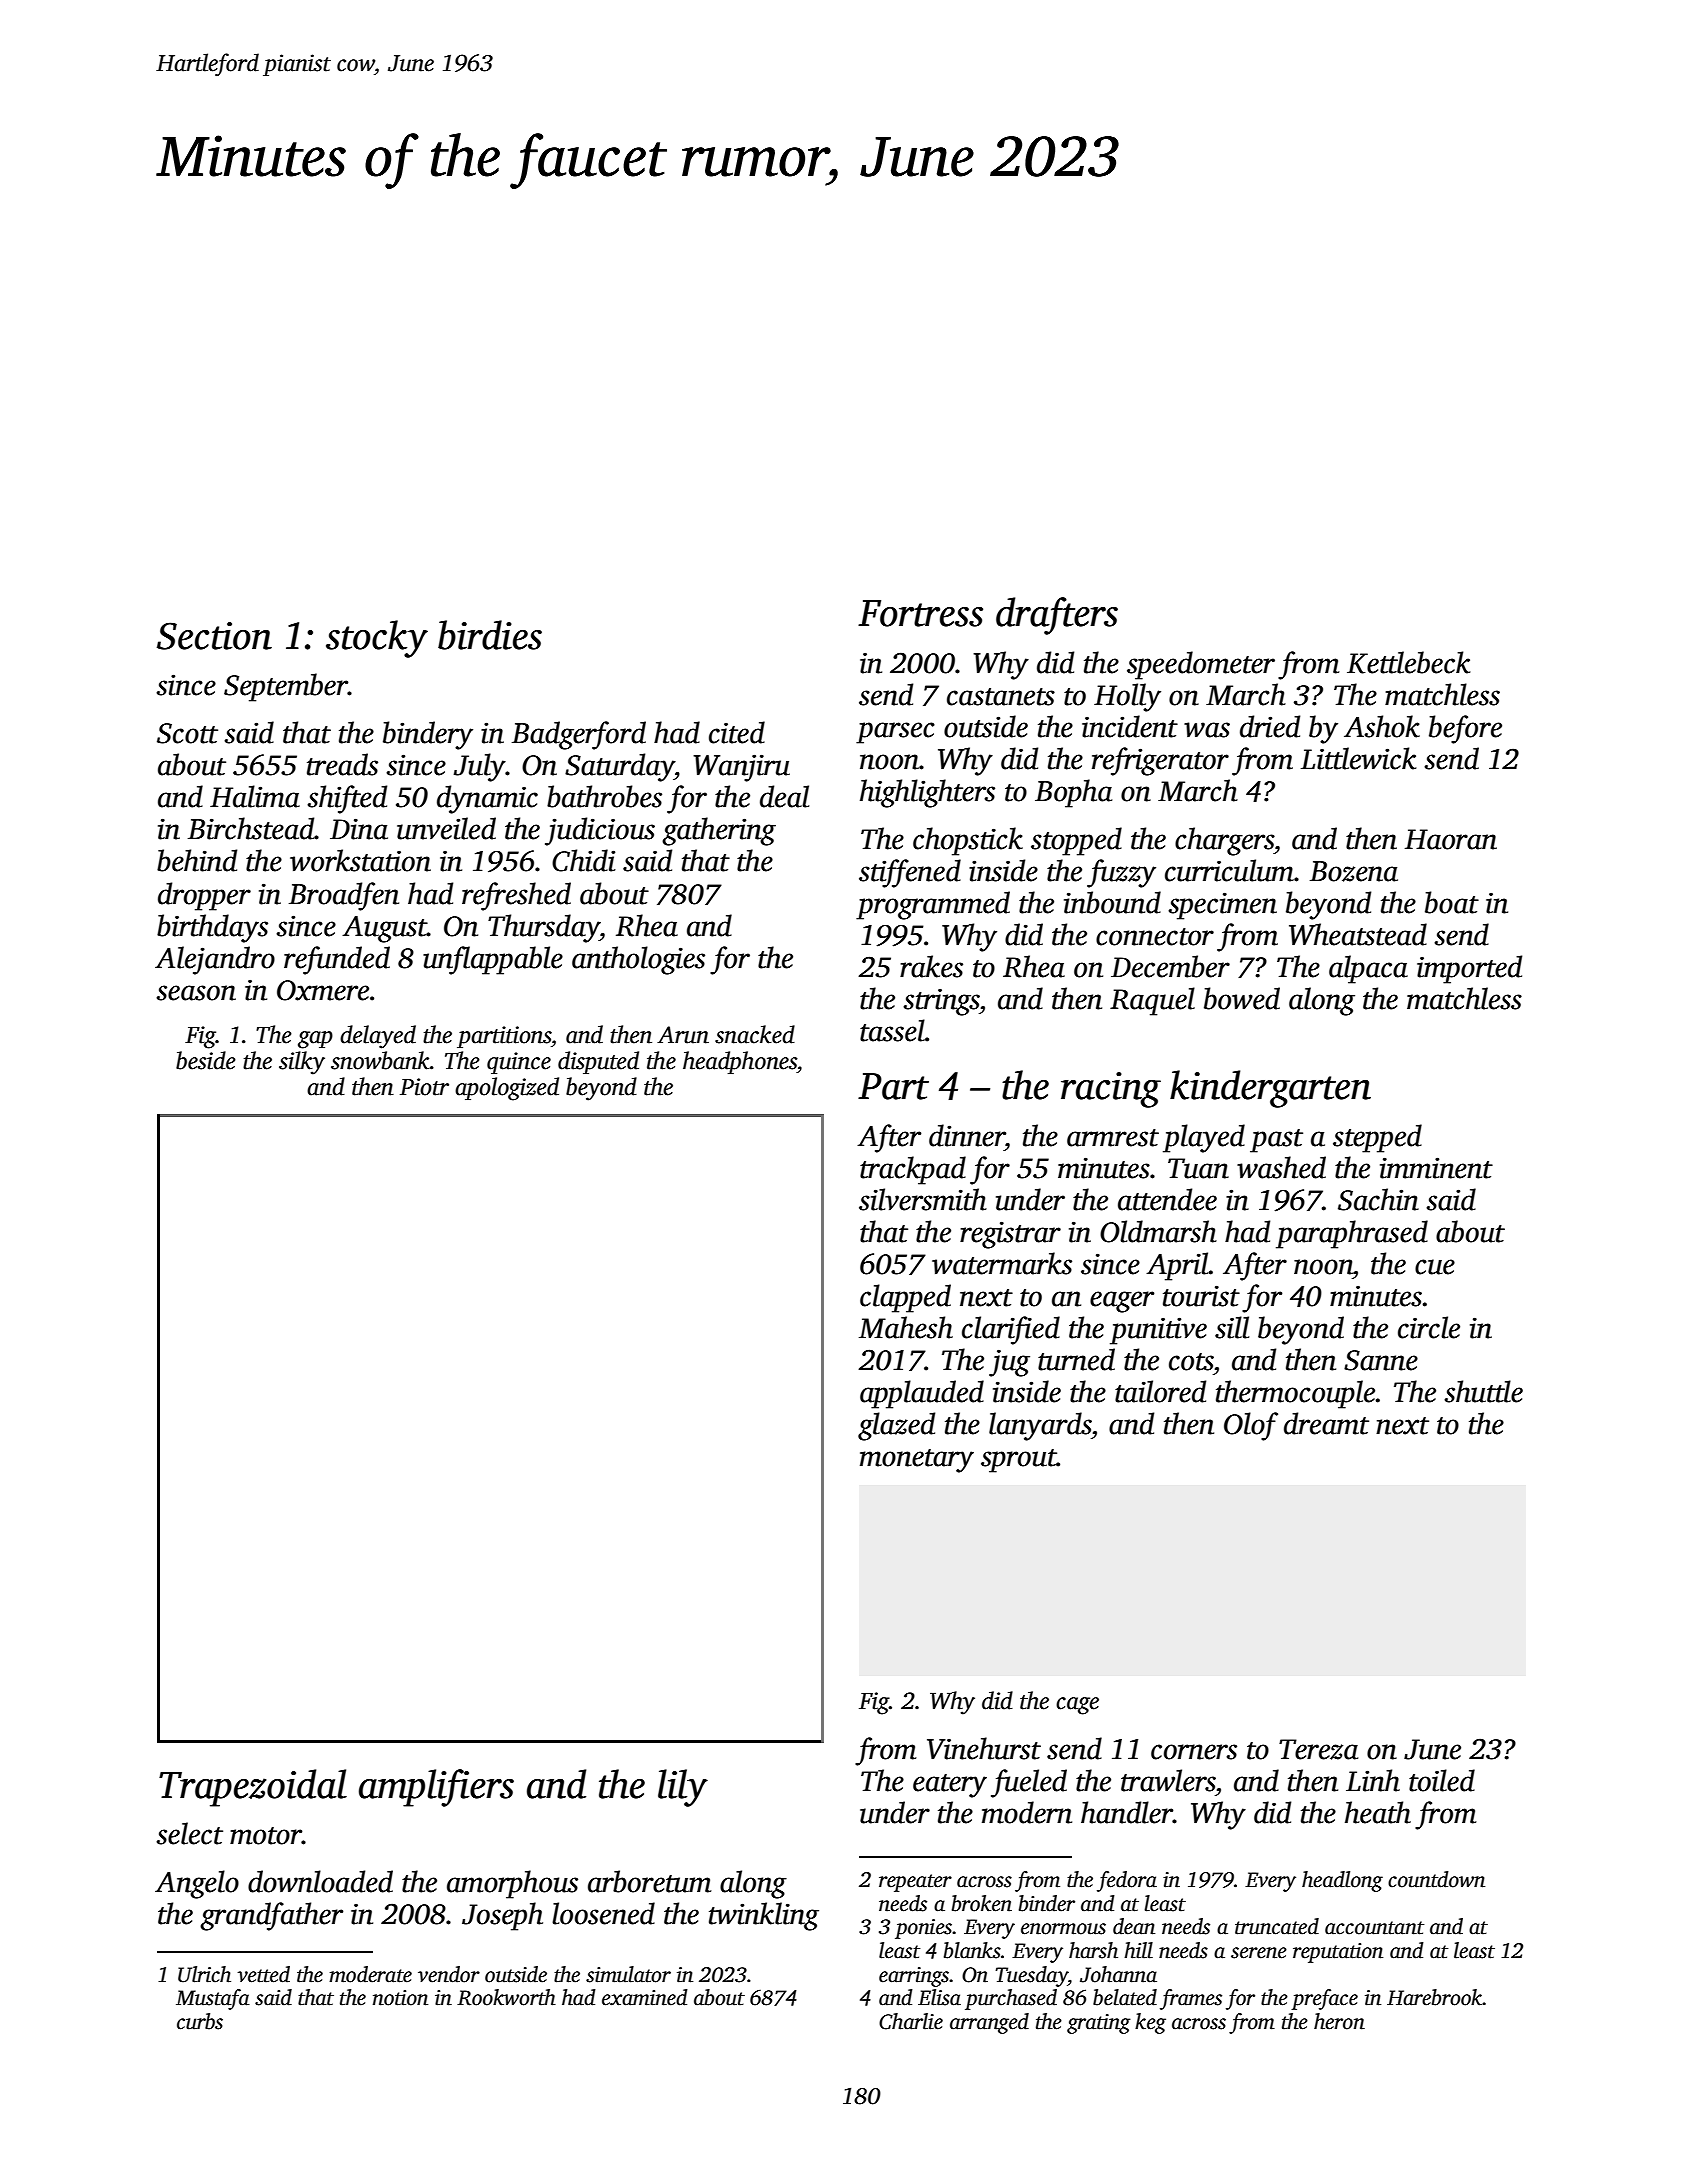  Describe the element at coordinates (933, 905) in the image. I see `programmed` at that location.
